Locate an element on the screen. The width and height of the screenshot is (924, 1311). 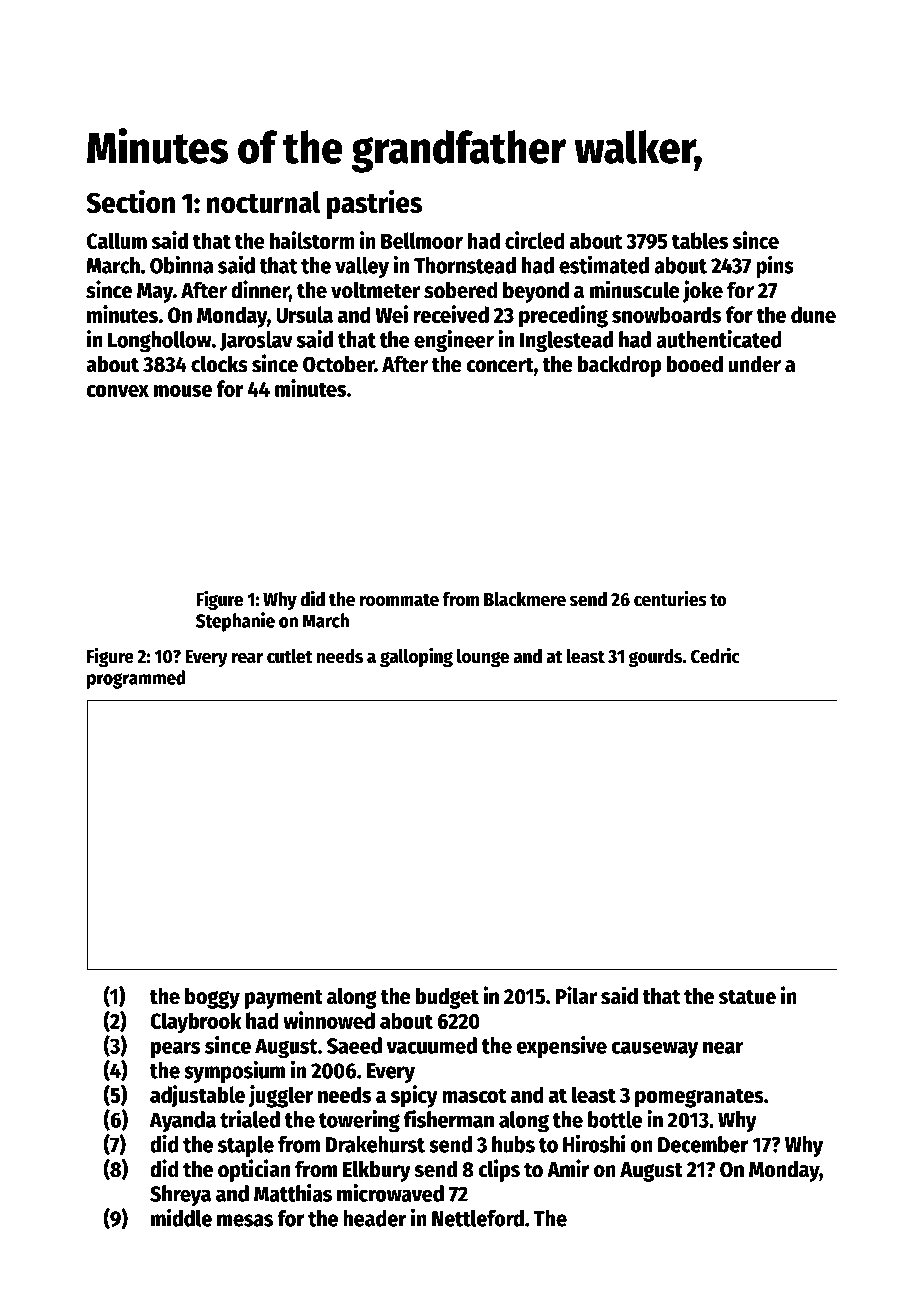
Stephanie is located at coordinates (235, 622).
